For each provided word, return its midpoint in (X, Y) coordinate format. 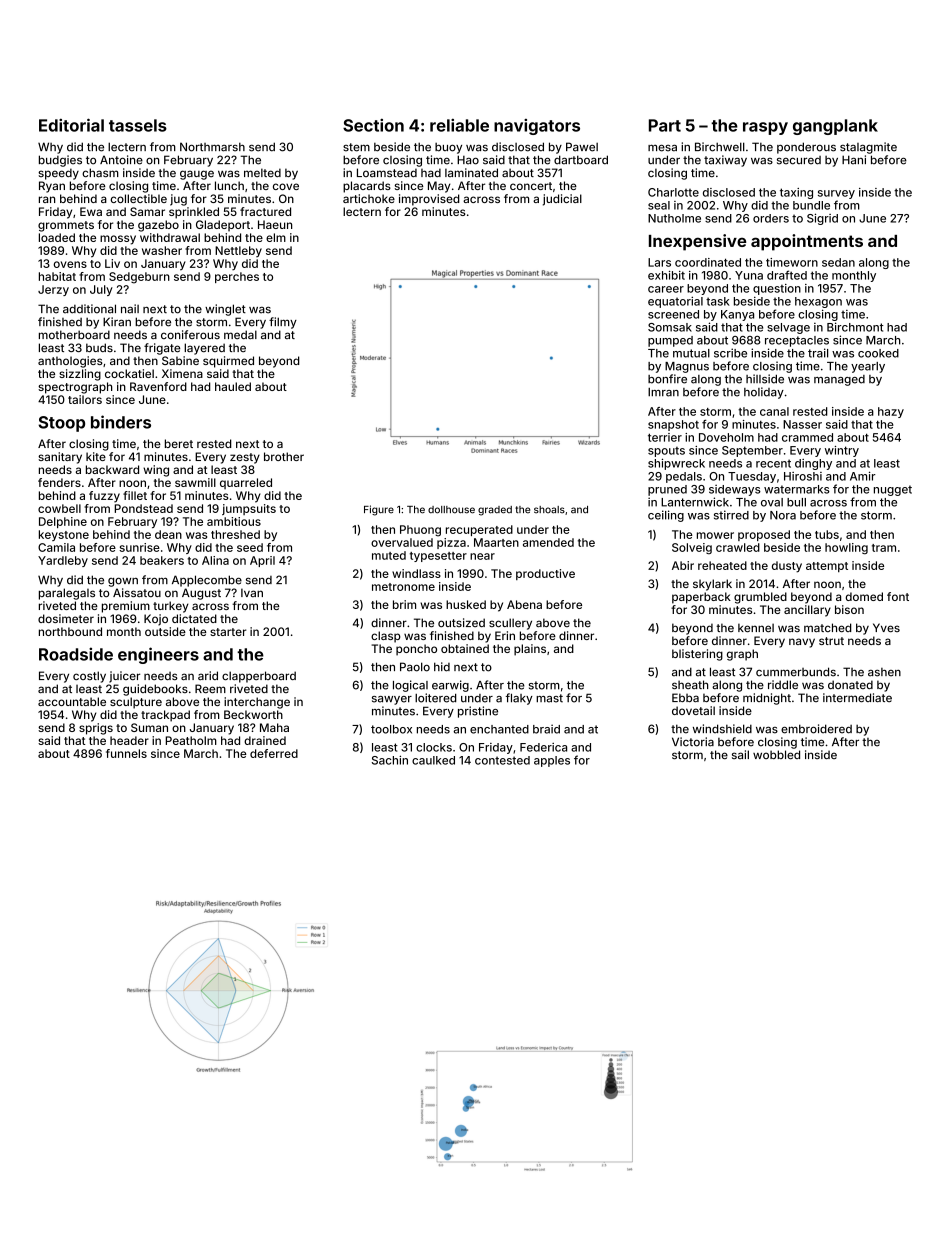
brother (284, 456)
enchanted (499, 729)
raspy (765, 128)
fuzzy (104, 497)
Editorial (71, 125)
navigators (537, 127)
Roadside (76, 654)
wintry (842, 451)
